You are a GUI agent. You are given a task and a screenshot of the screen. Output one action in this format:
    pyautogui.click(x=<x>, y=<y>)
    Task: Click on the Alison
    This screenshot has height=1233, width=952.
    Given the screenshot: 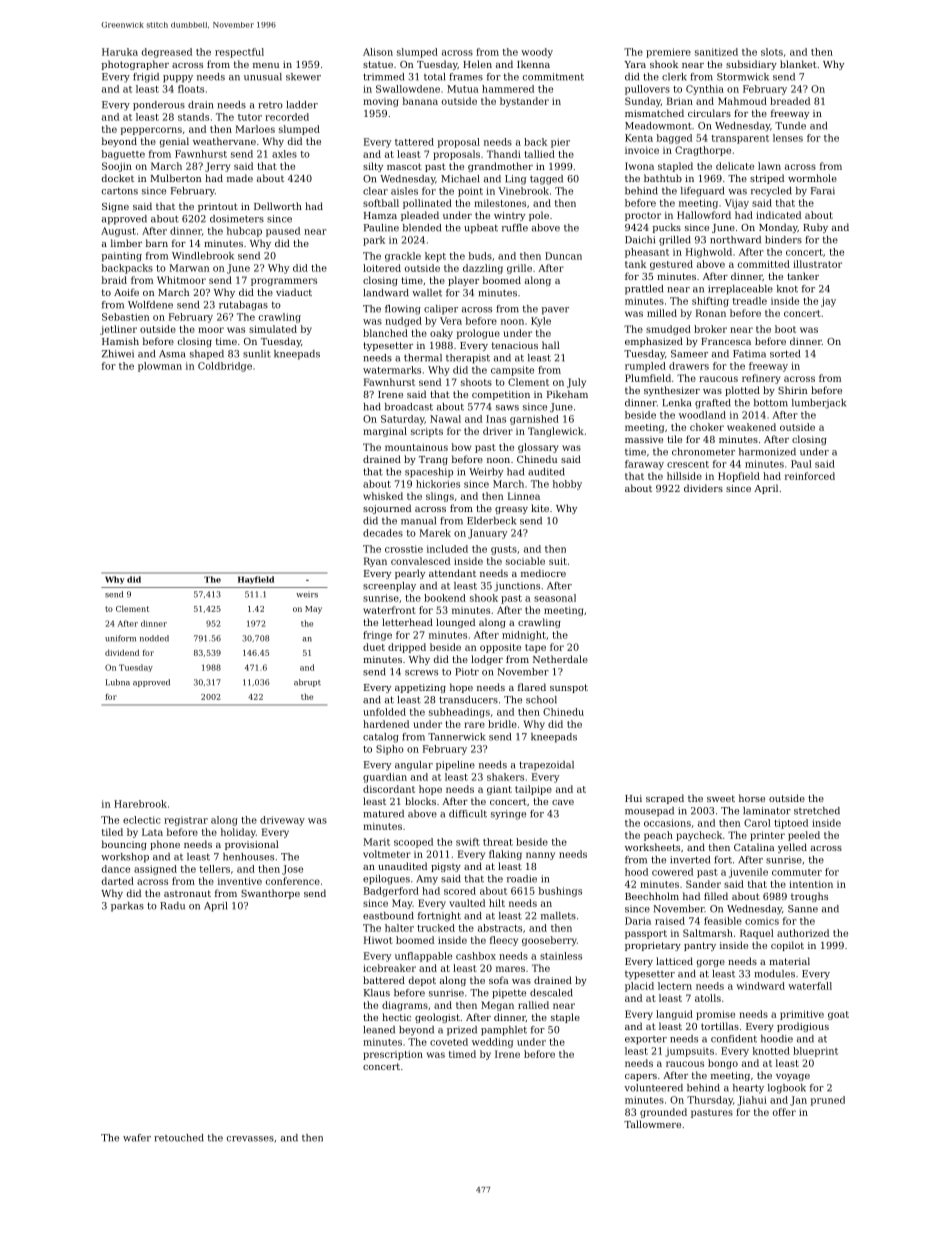 What is the action you would take?
    pyautogui.click(x=378, y=52)
